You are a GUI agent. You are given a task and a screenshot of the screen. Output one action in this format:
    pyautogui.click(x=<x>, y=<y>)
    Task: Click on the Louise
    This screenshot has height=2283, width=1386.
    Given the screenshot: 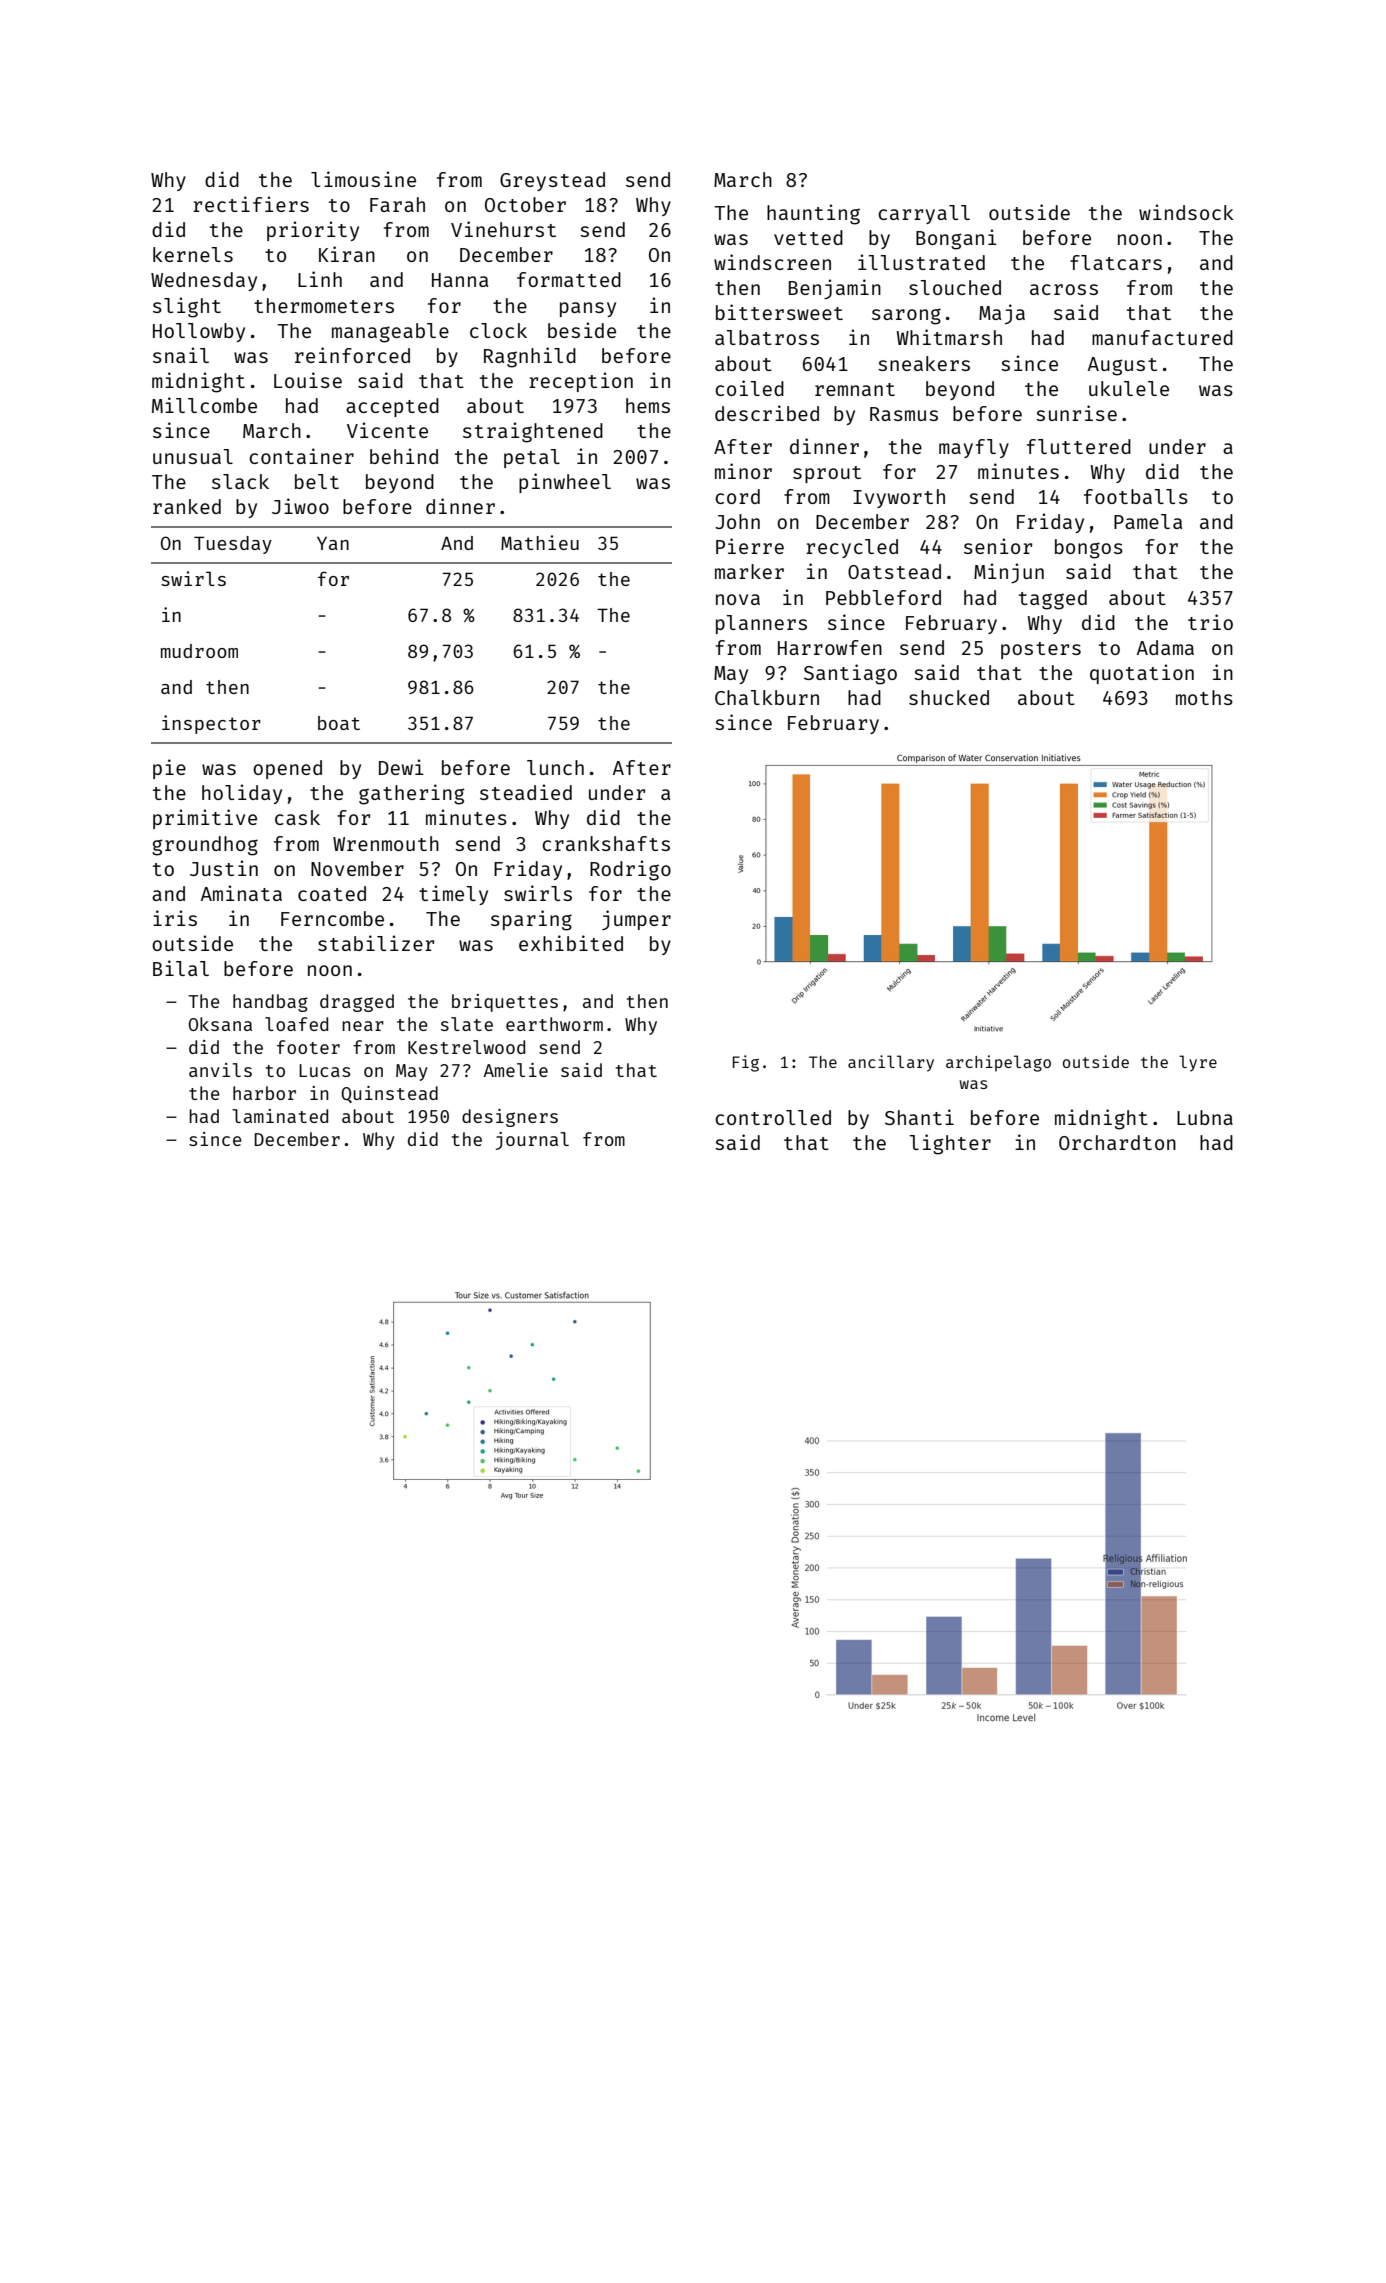 What is the action you would take?
    pyautogui.click(x=308, y=380)
